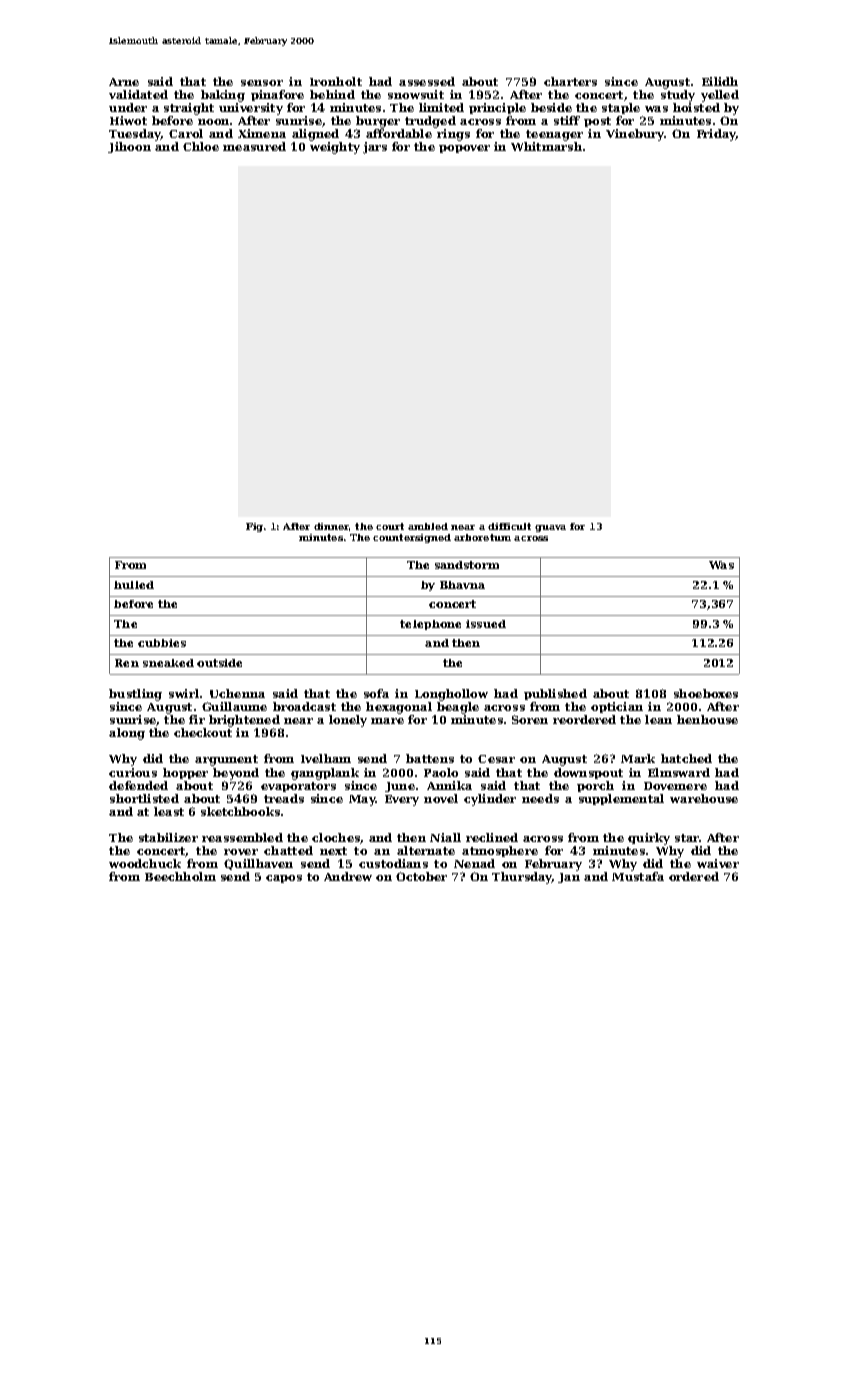 The image size is (849, 1400). Describe the element at coordinates (254, 527) in the screenshot. I see `Fig` at that location.
